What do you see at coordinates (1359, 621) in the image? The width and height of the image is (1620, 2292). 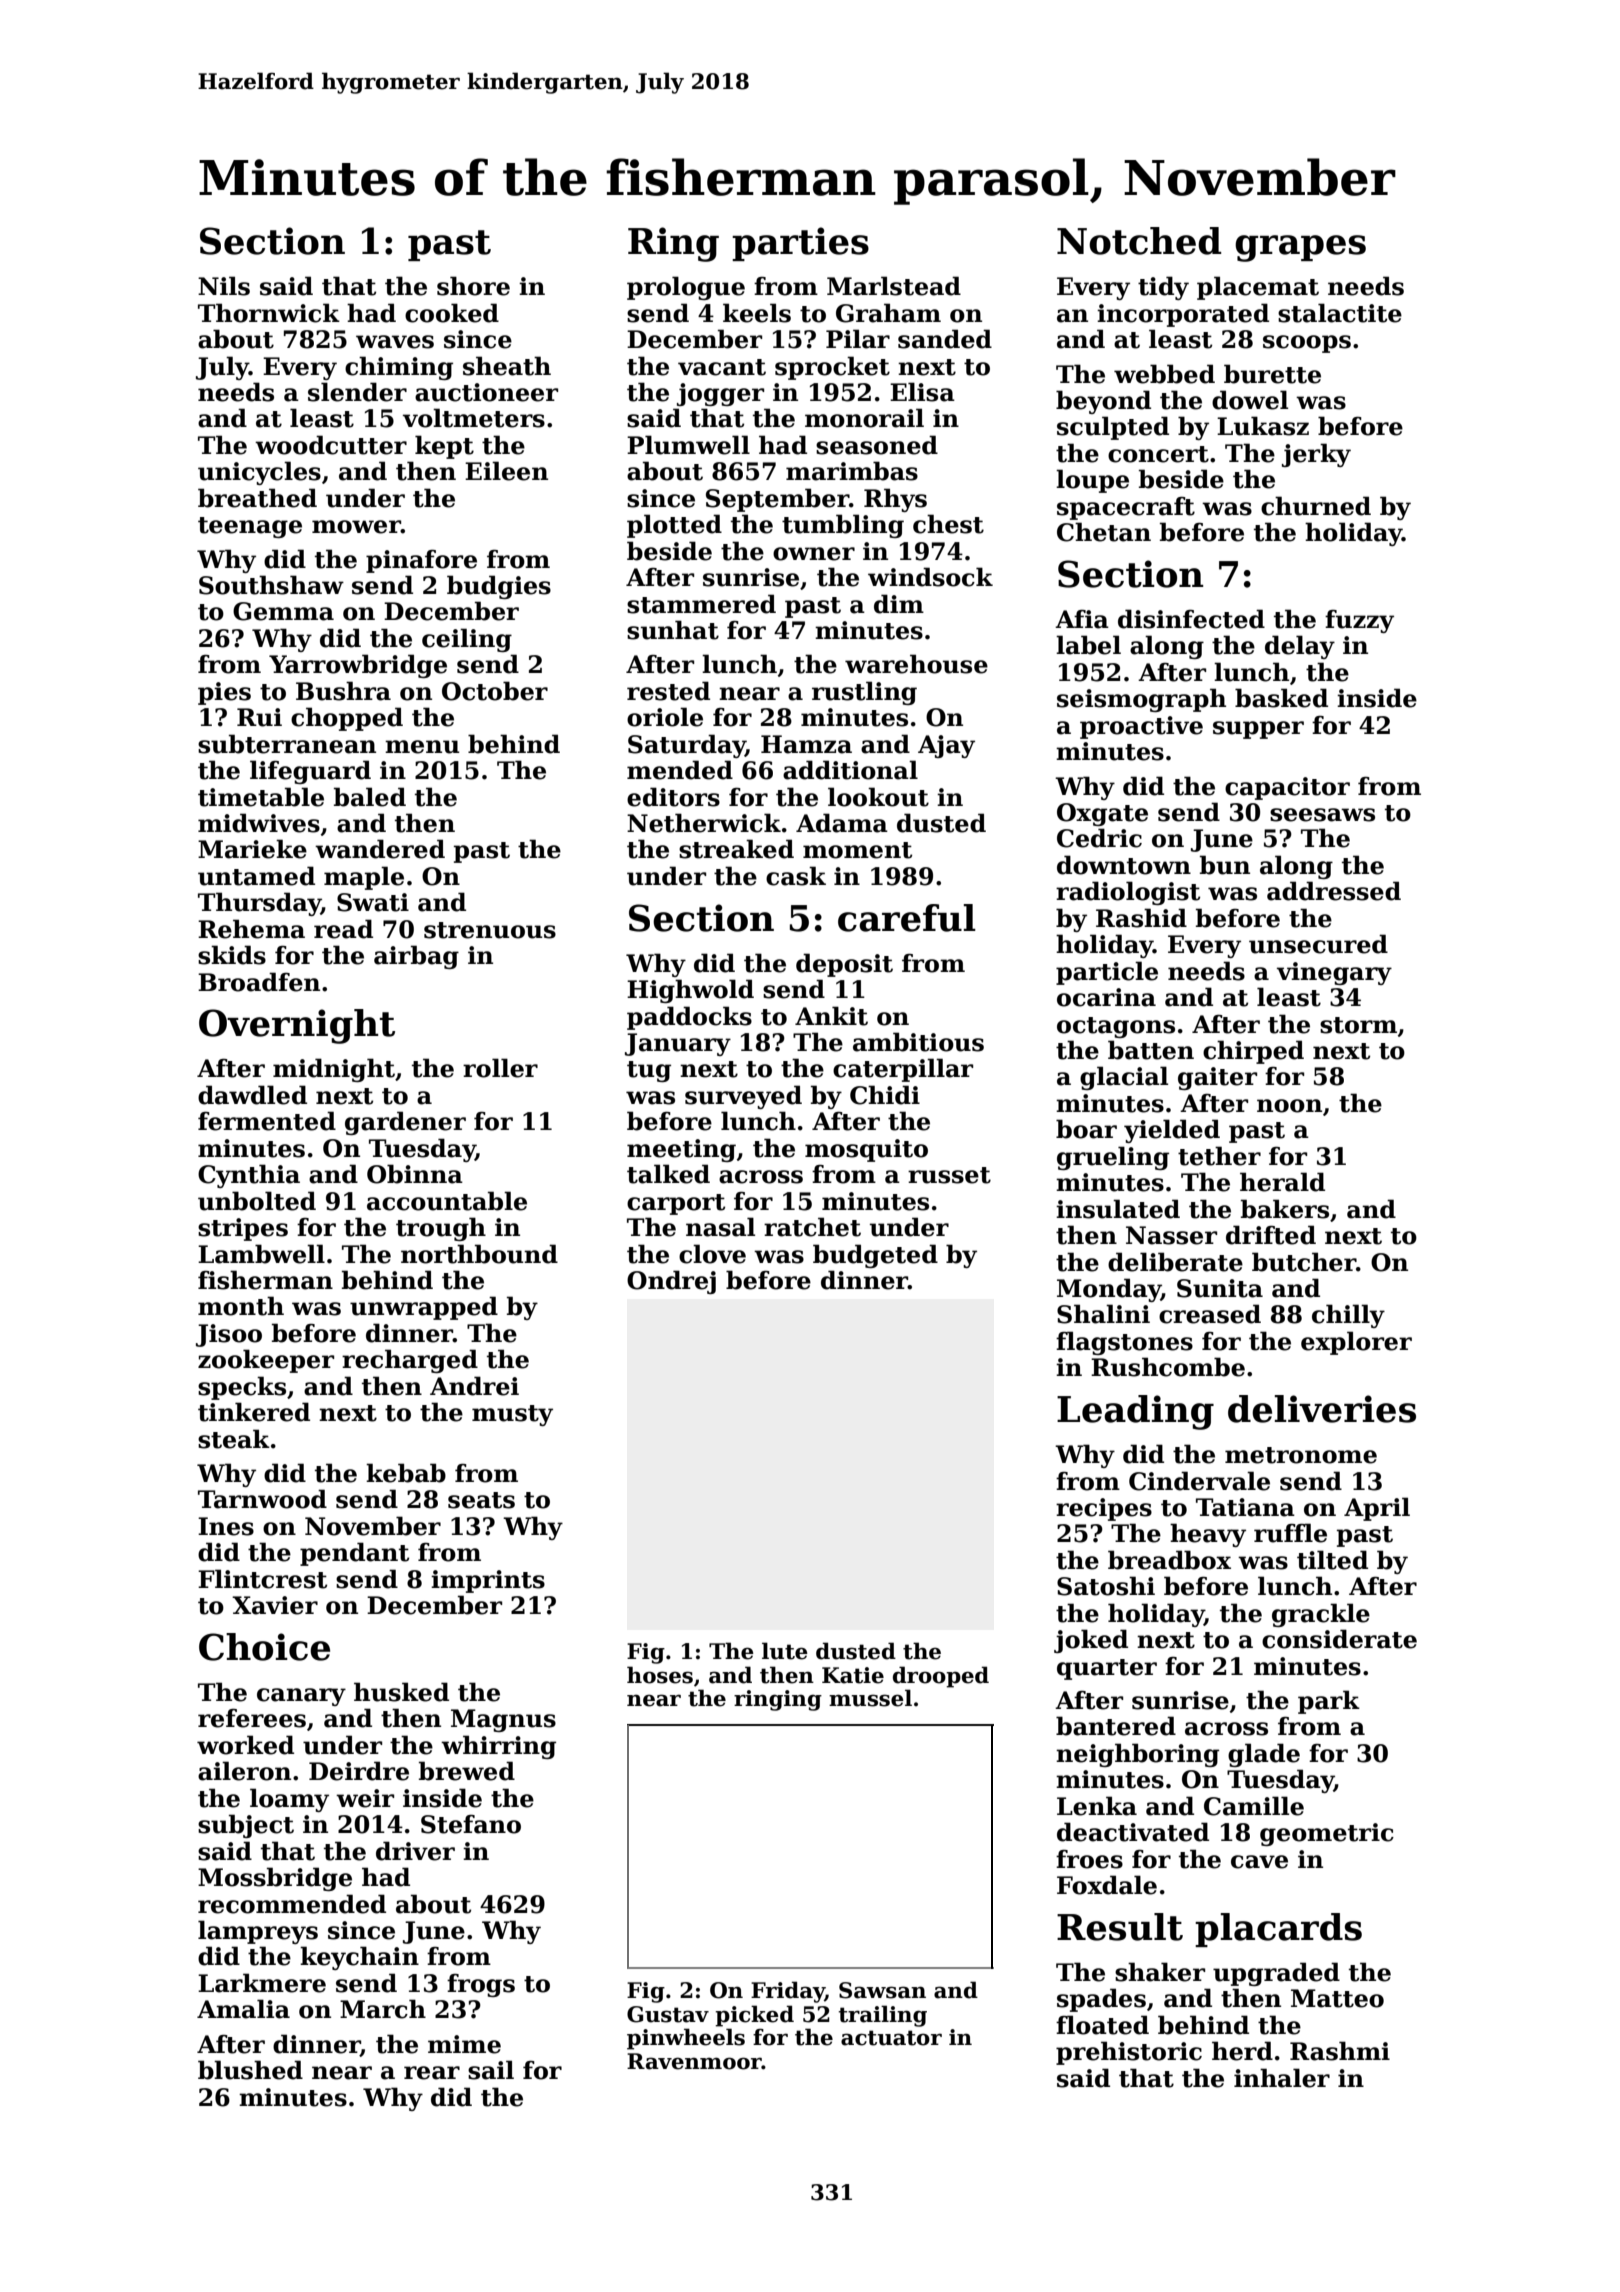 I see `fuzzy` at bounding box center [1359, 621].
